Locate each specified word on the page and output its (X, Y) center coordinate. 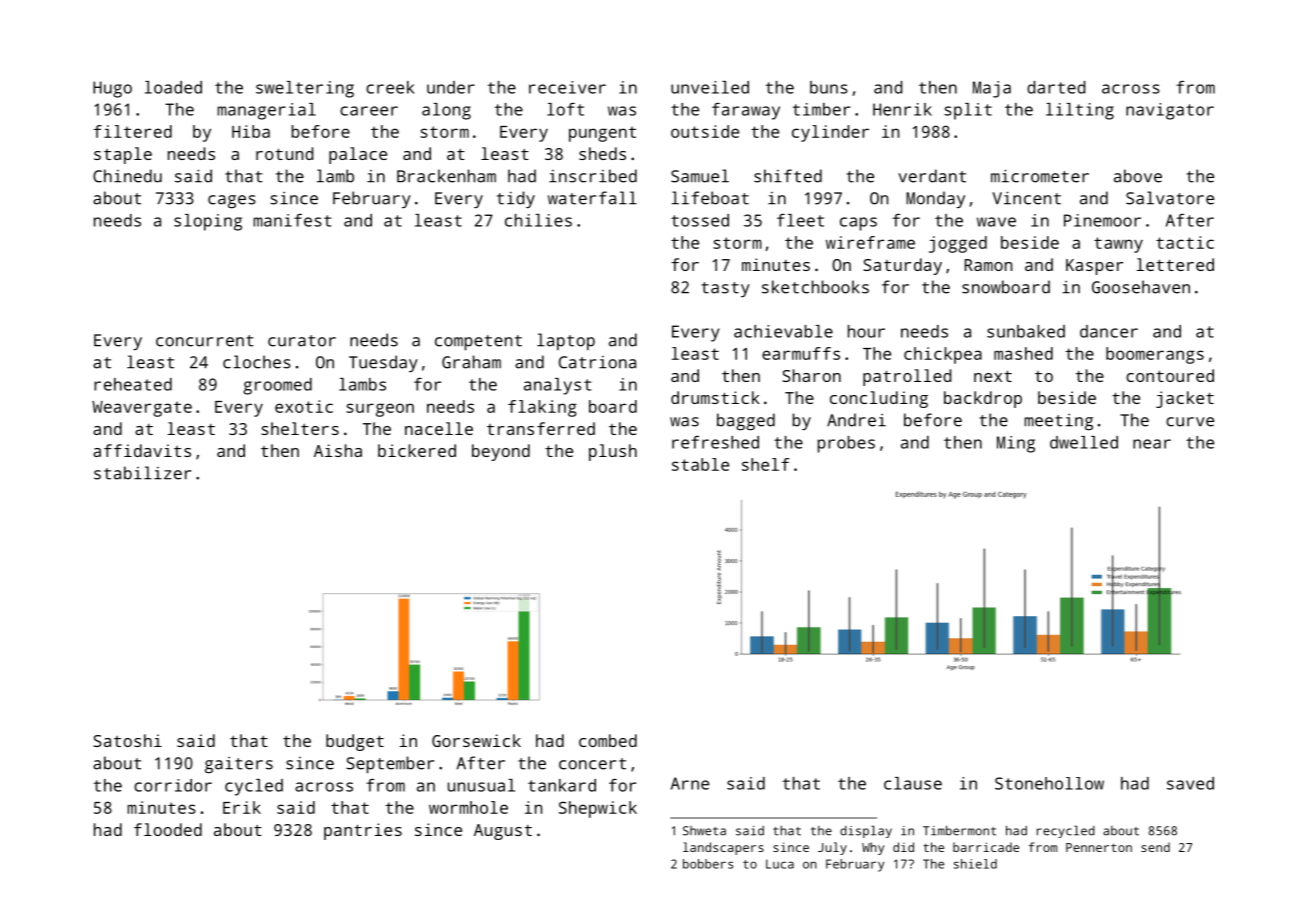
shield (975, 864)
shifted (788, 176)
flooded (168, 829)
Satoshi (127, 740)
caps (858, 224)
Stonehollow (1049, 783)
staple (123, 155)
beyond (501, 452)
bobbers (708, 864)
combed (608, 740)
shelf (765, 464)
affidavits (142, 450)
